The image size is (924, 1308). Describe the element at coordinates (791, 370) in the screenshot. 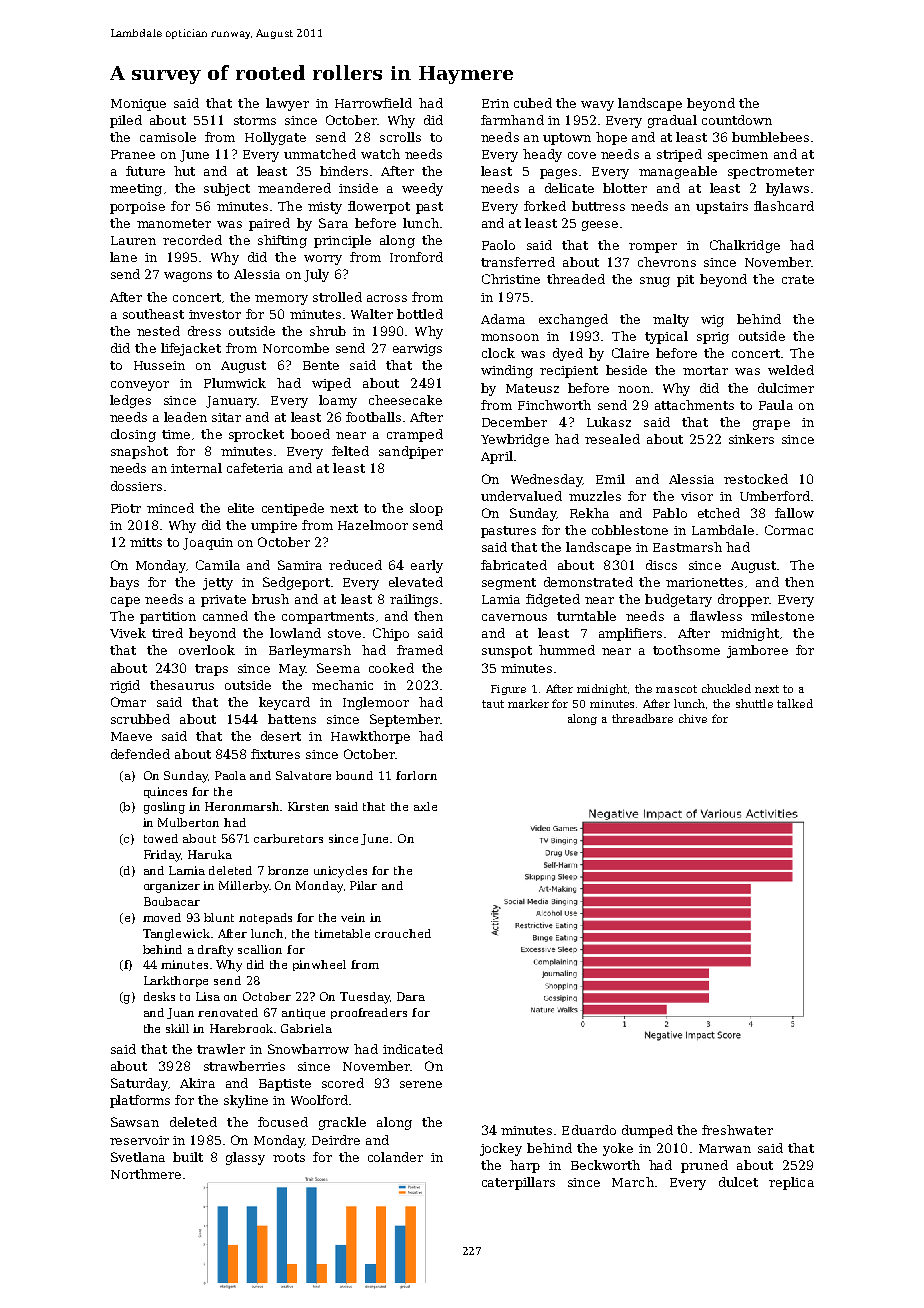

I see `welded` at that location.
